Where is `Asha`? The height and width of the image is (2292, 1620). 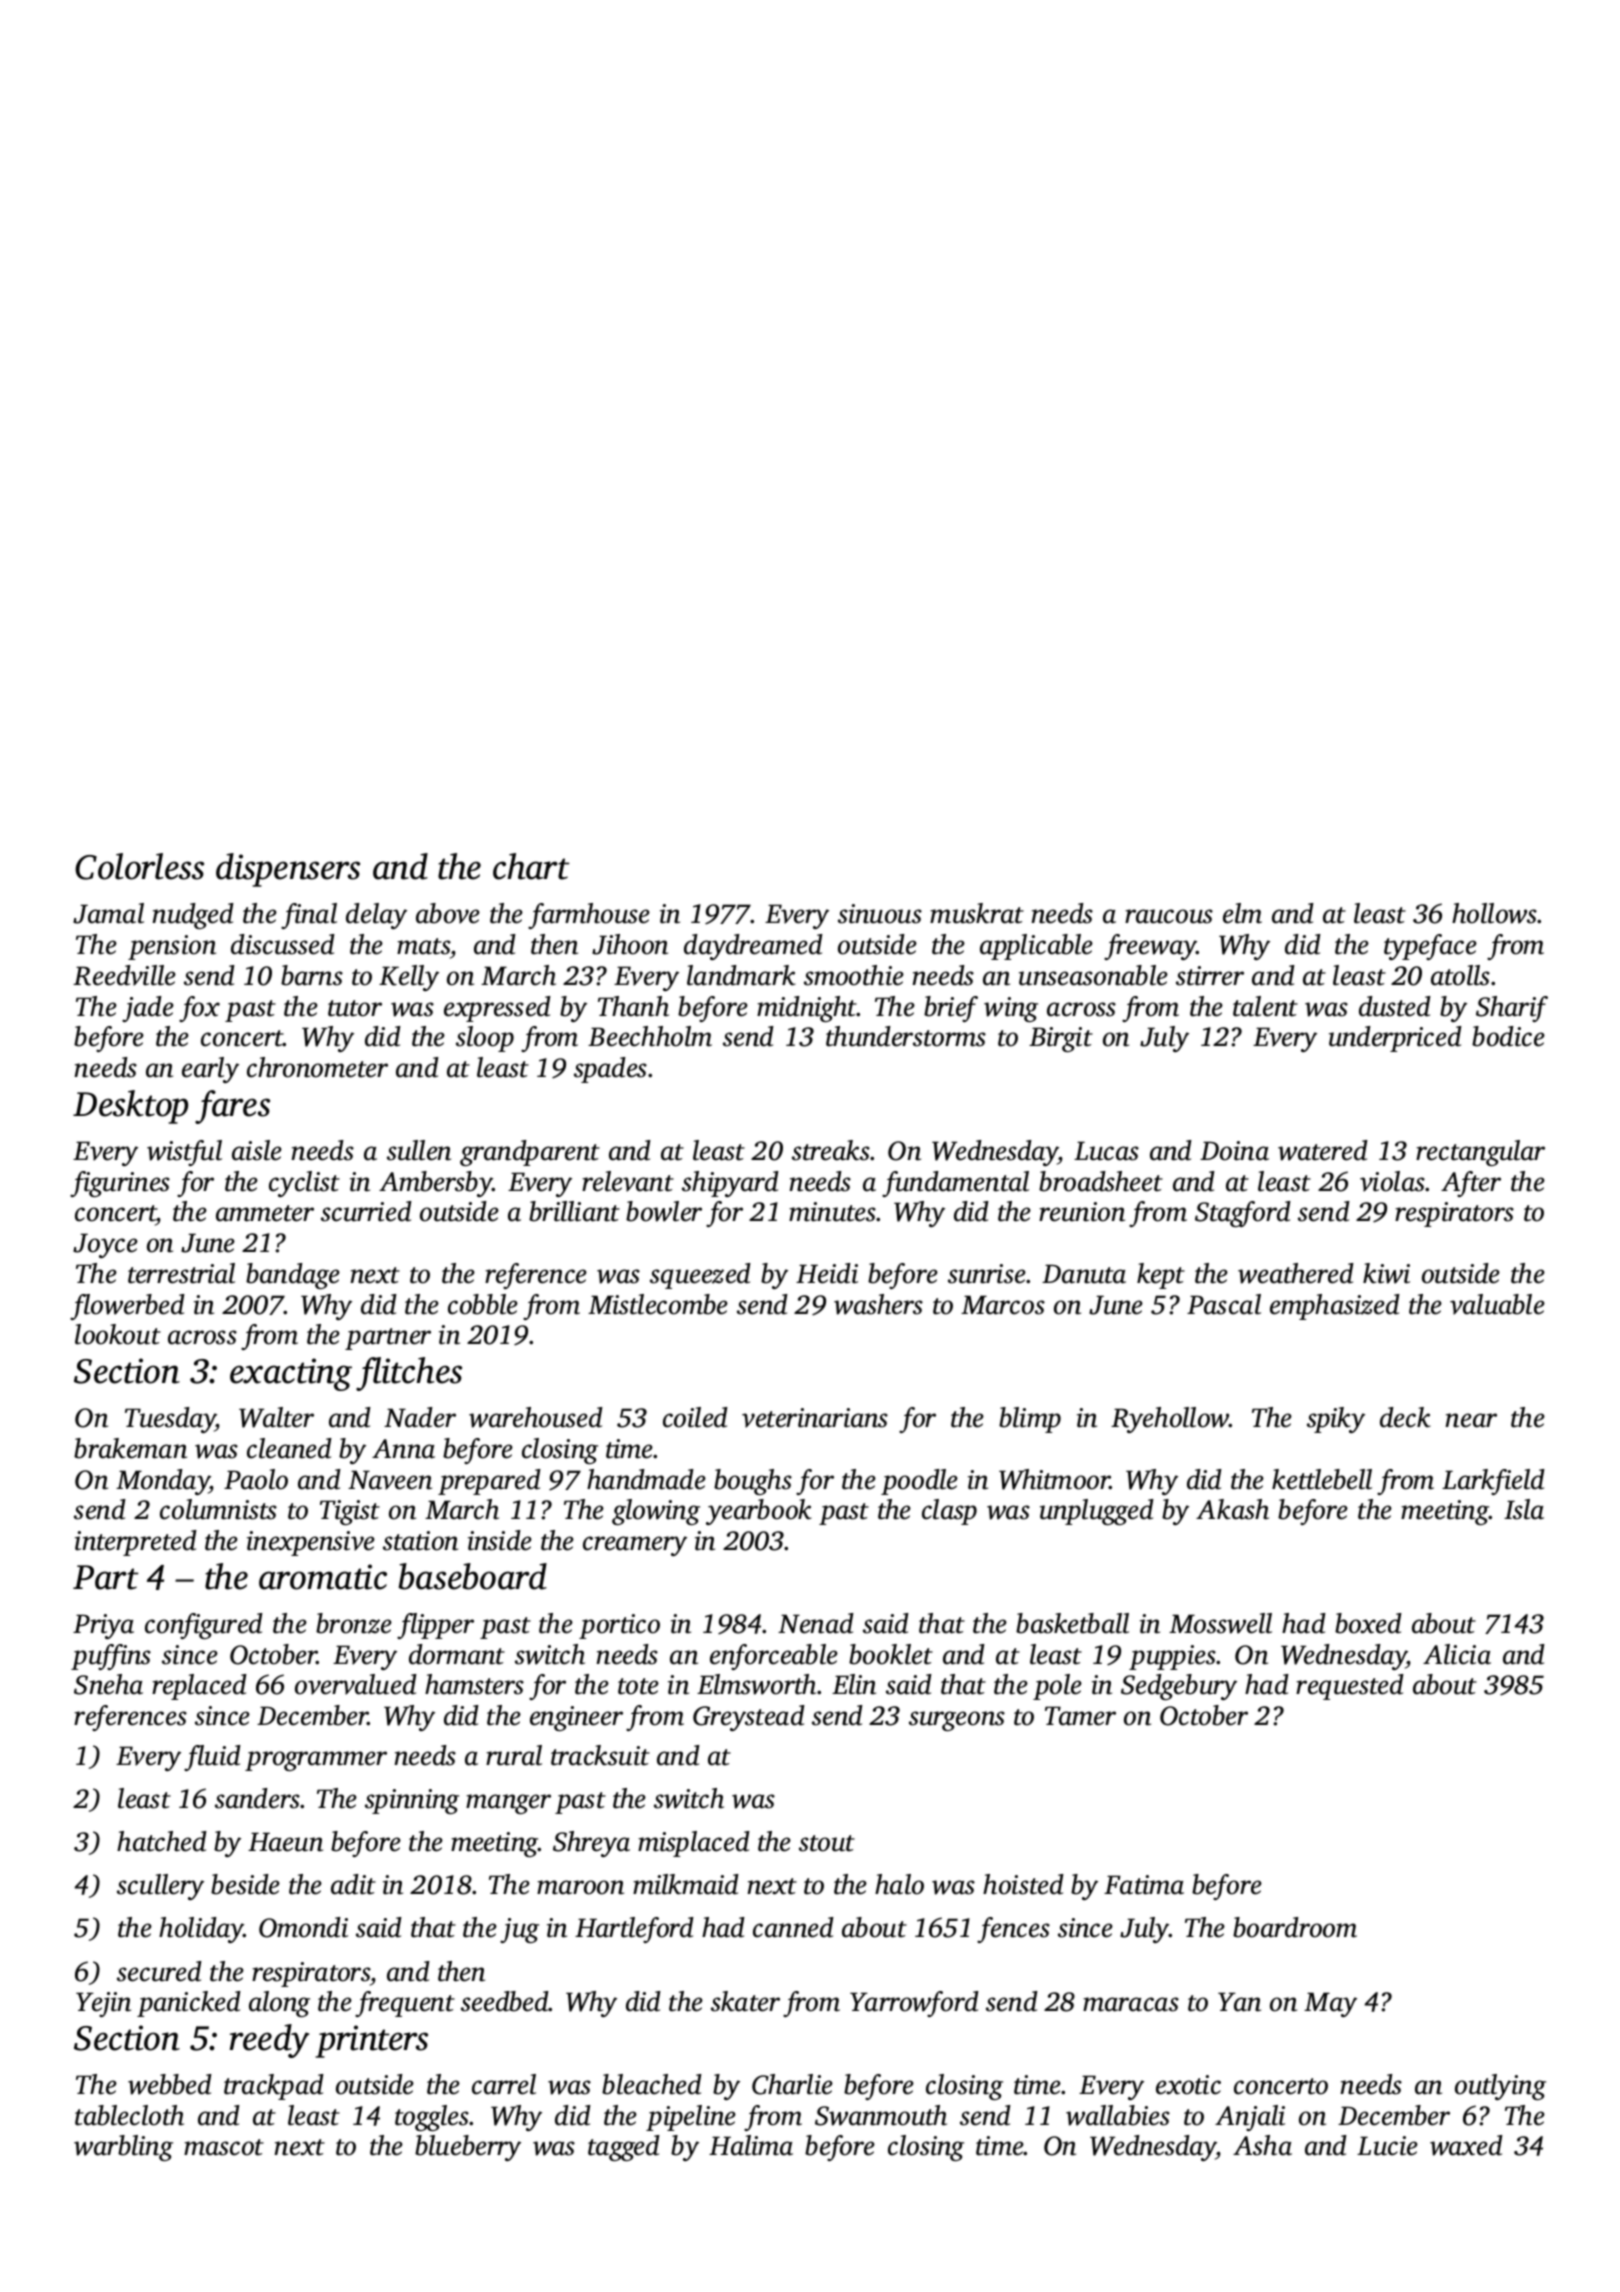
Asha is located at coordinates (1262, 2145).
